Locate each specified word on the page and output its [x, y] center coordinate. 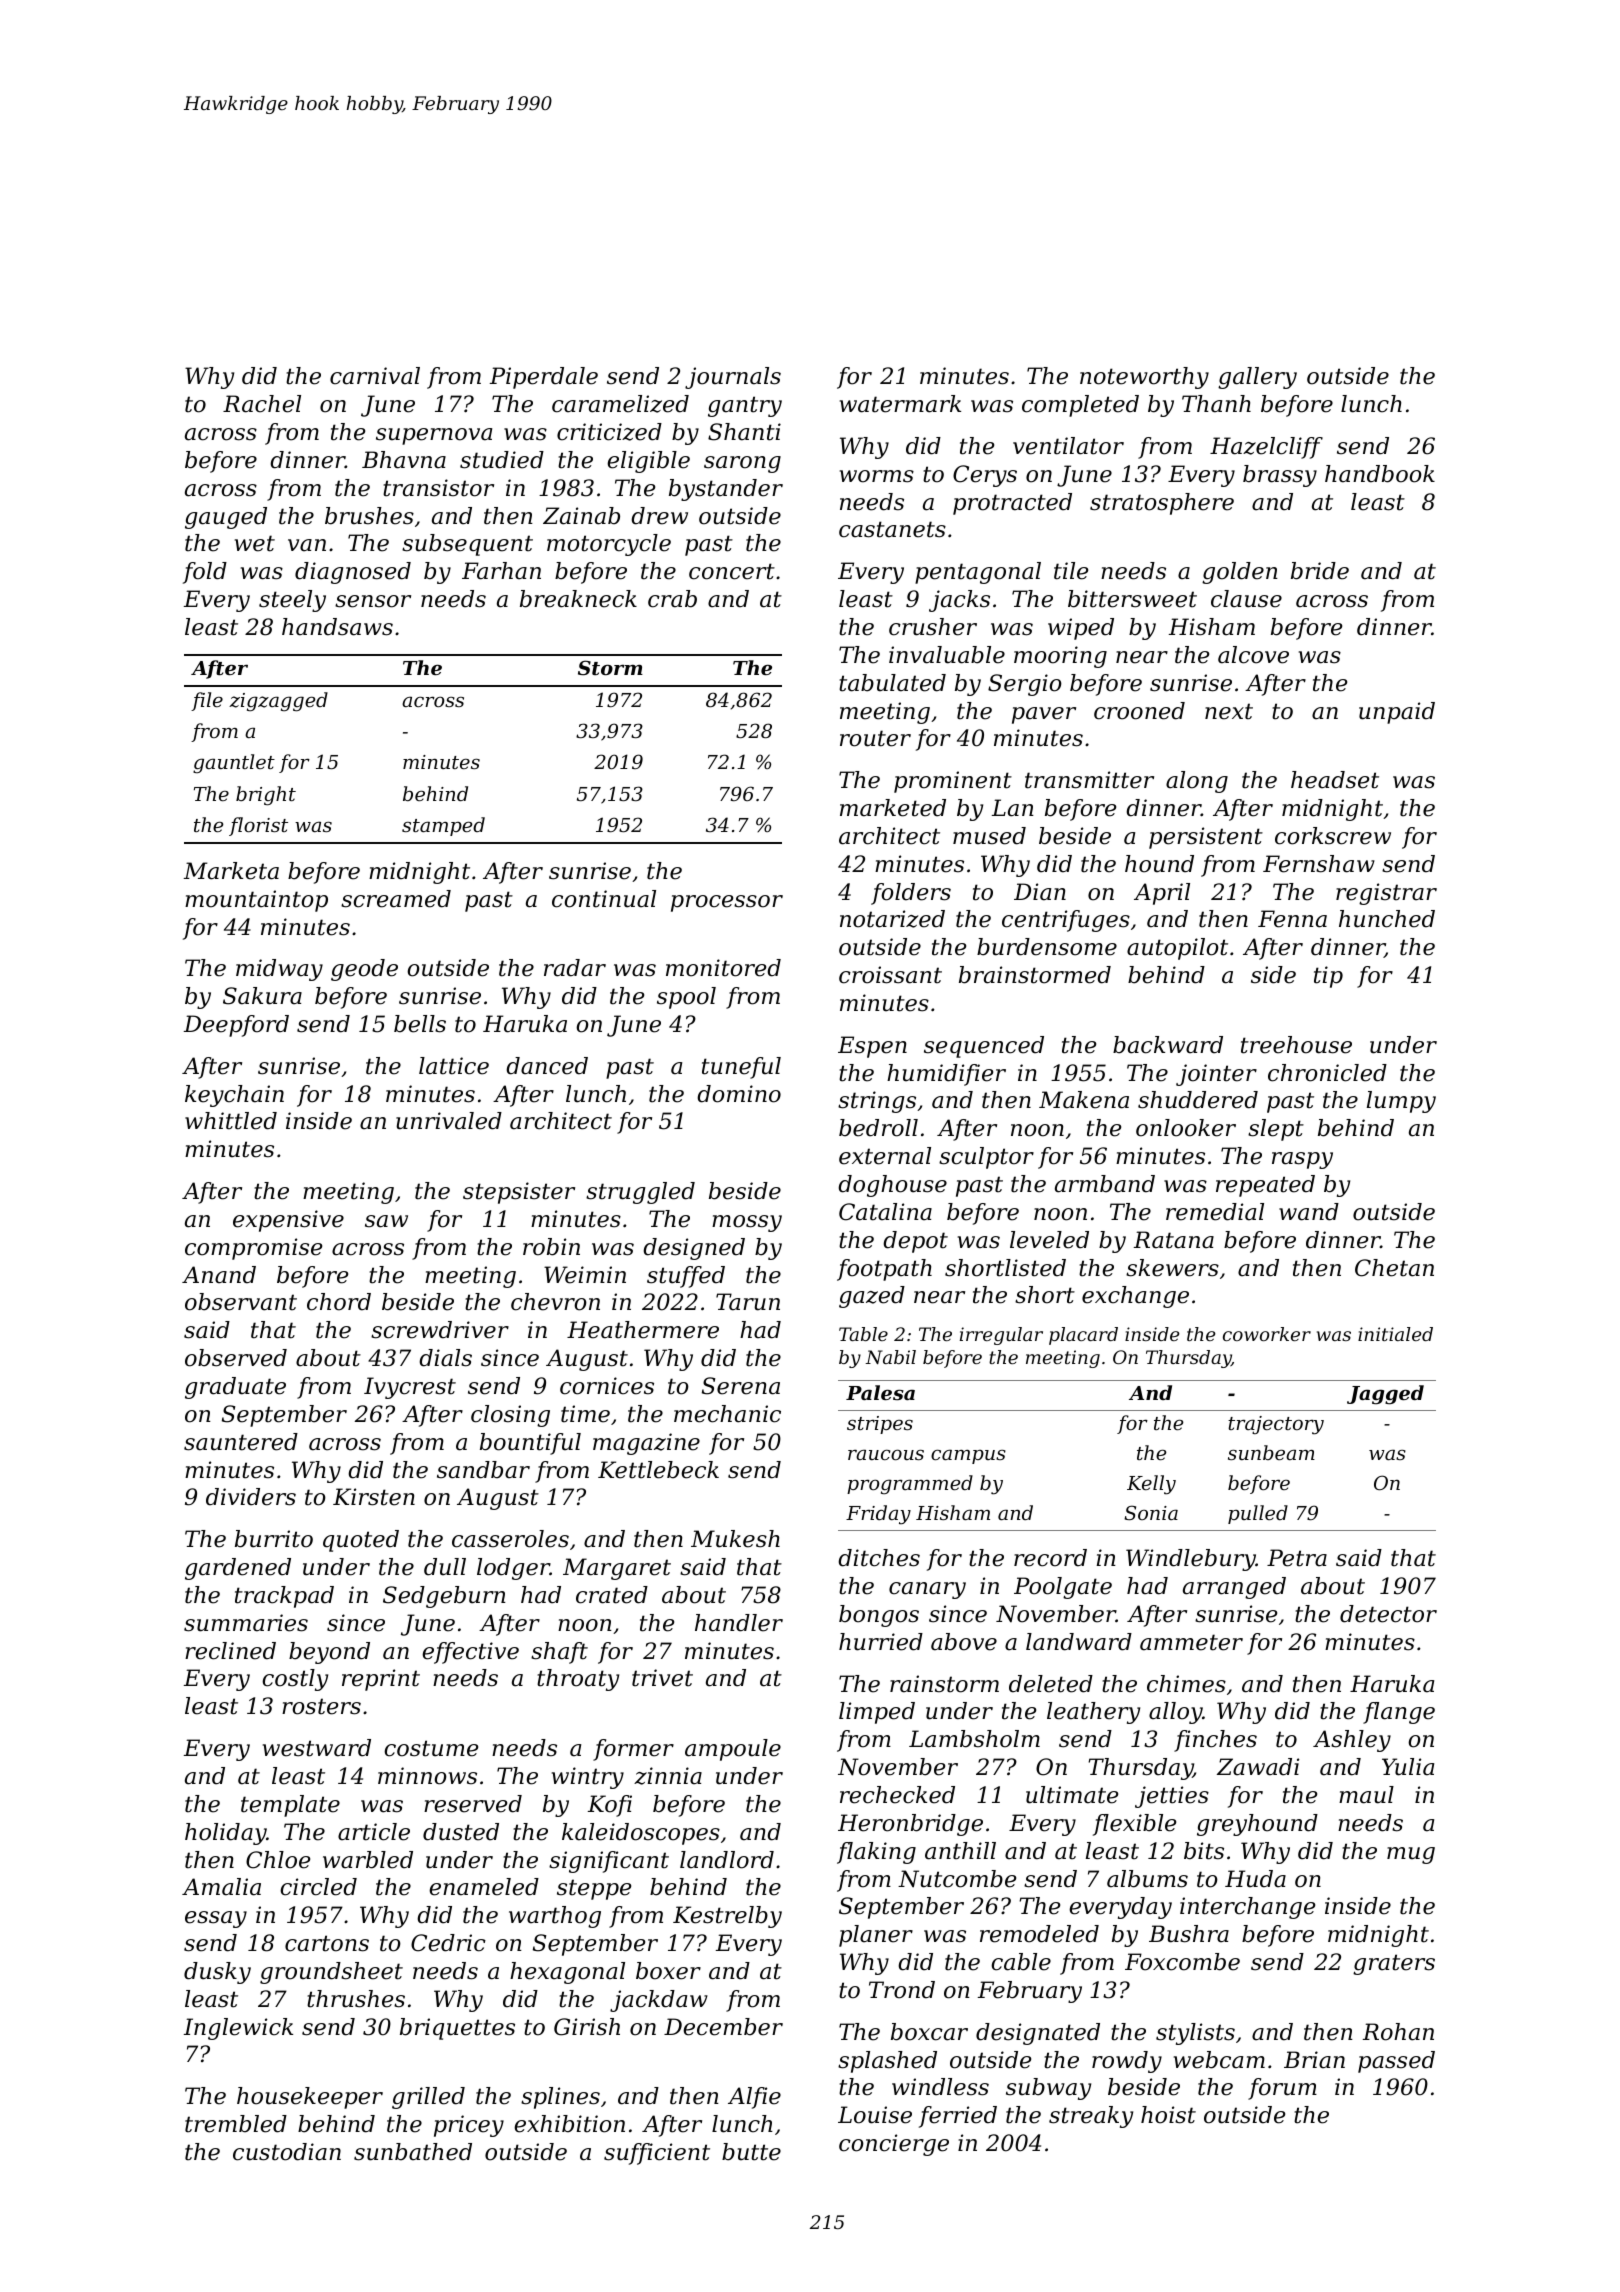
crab [672, 599]
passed [1396, 2062]
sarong [742, 464]
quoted [361, 1541]
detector [1388, 1614]
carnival [375, 376]
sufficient [657, 2154]
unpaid [1397, 713]
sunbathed [413, 2152]
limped [877, 1713]
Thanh [1216, 404]
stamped [443, 826]
